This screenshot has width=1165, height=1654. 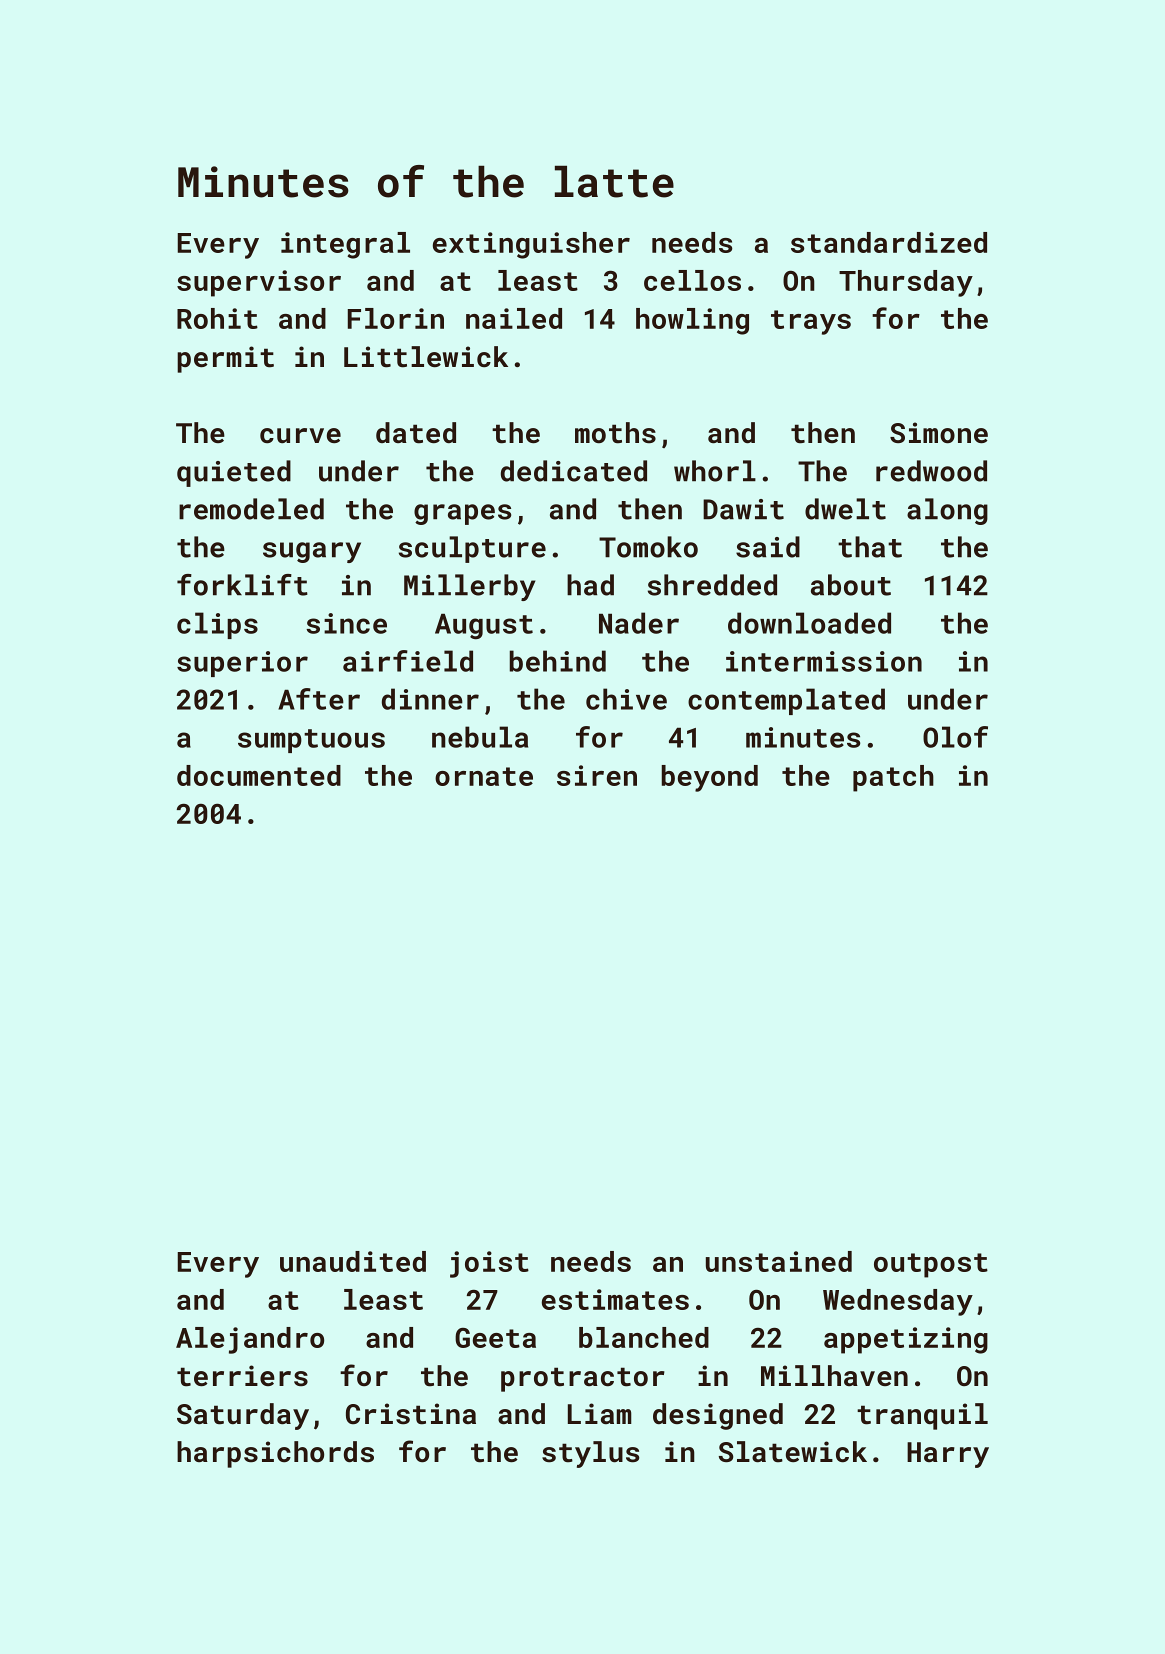 I want to click on supervisor, so click(x=259, y=283).
